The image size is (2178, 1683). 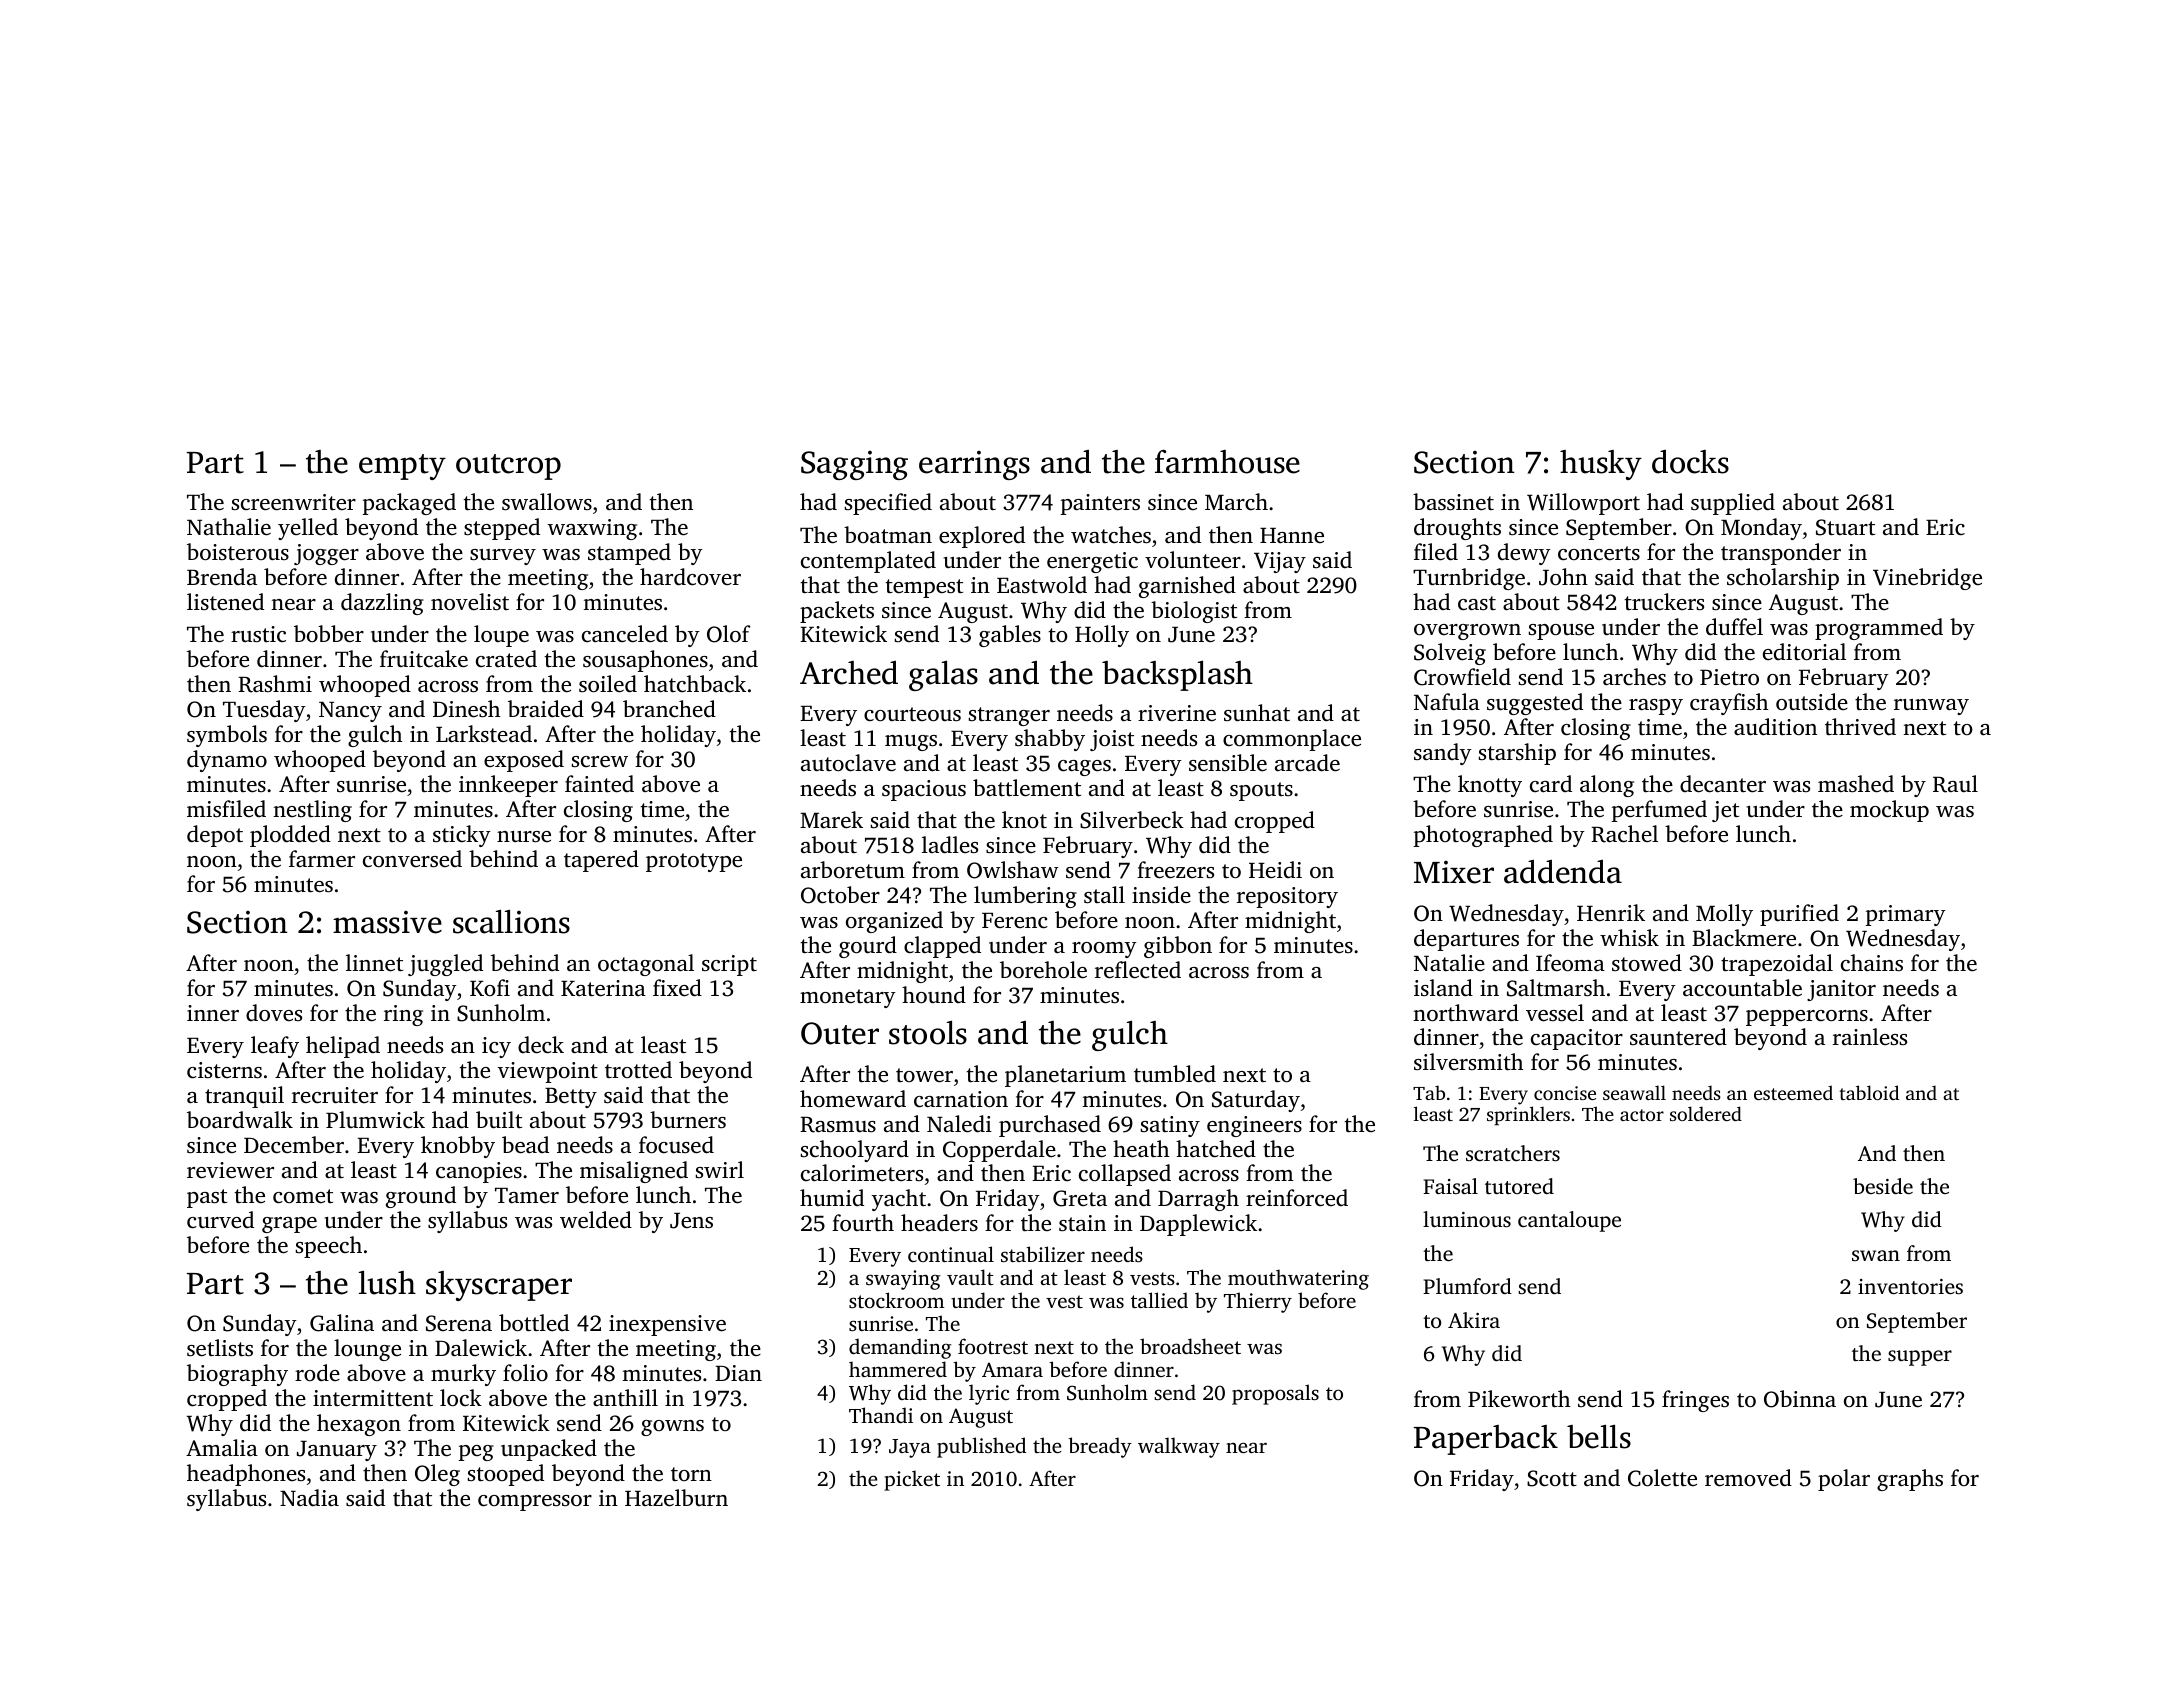 What do you see at coordinates (982, 537) in the screenshot?
I see `explored` at bounding box center [982, 537].
